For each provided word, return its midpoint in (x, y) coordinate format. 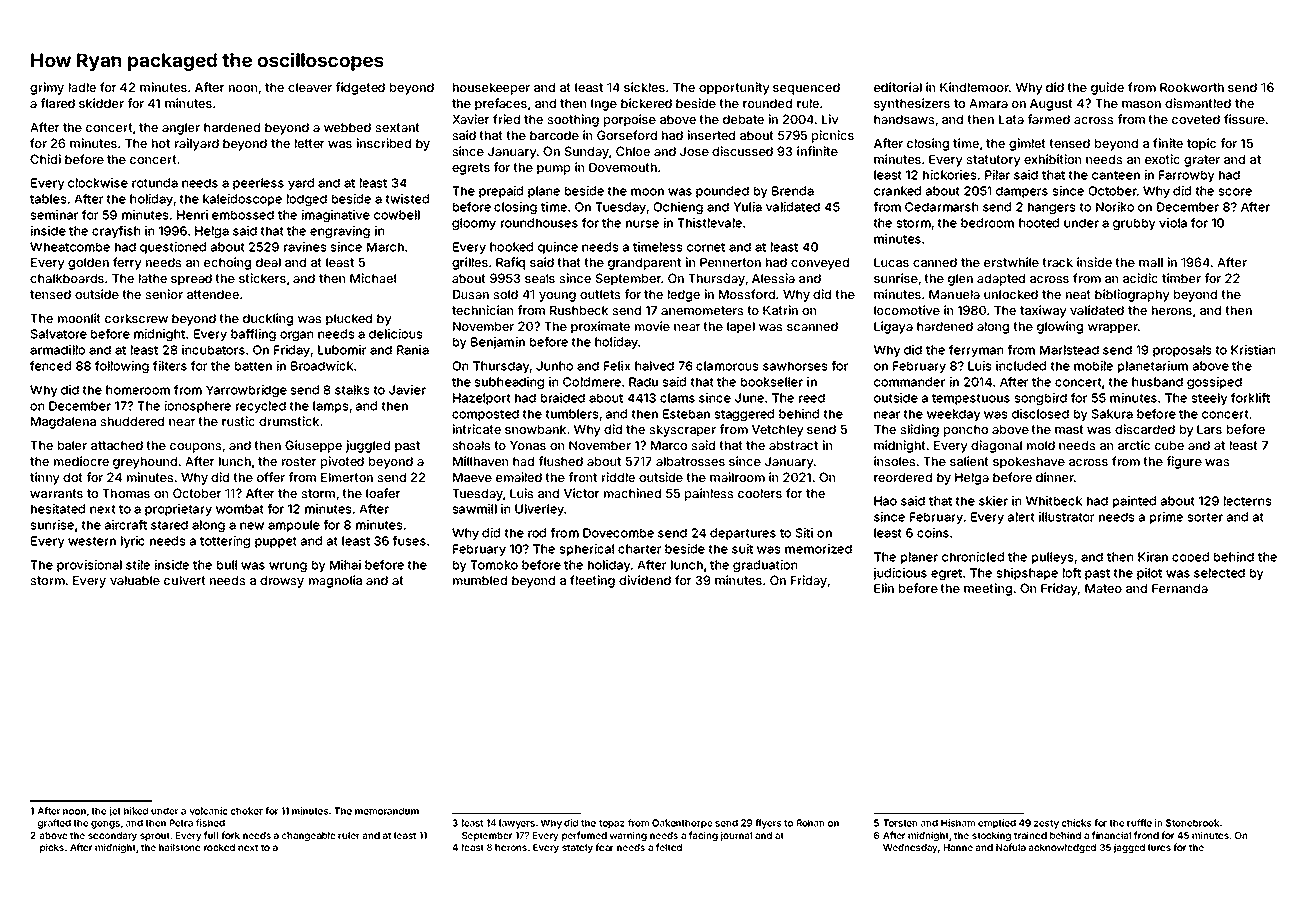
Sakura (1112, 414)
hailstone (179, 847)
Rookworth (1192, 87)
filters (170, 366)
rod (537, 533)
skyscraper (682, 431)
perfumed (584, 836)
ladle (82, 87)
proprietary (178, 510)
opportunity (734, 88)
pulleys (1052, 558)
